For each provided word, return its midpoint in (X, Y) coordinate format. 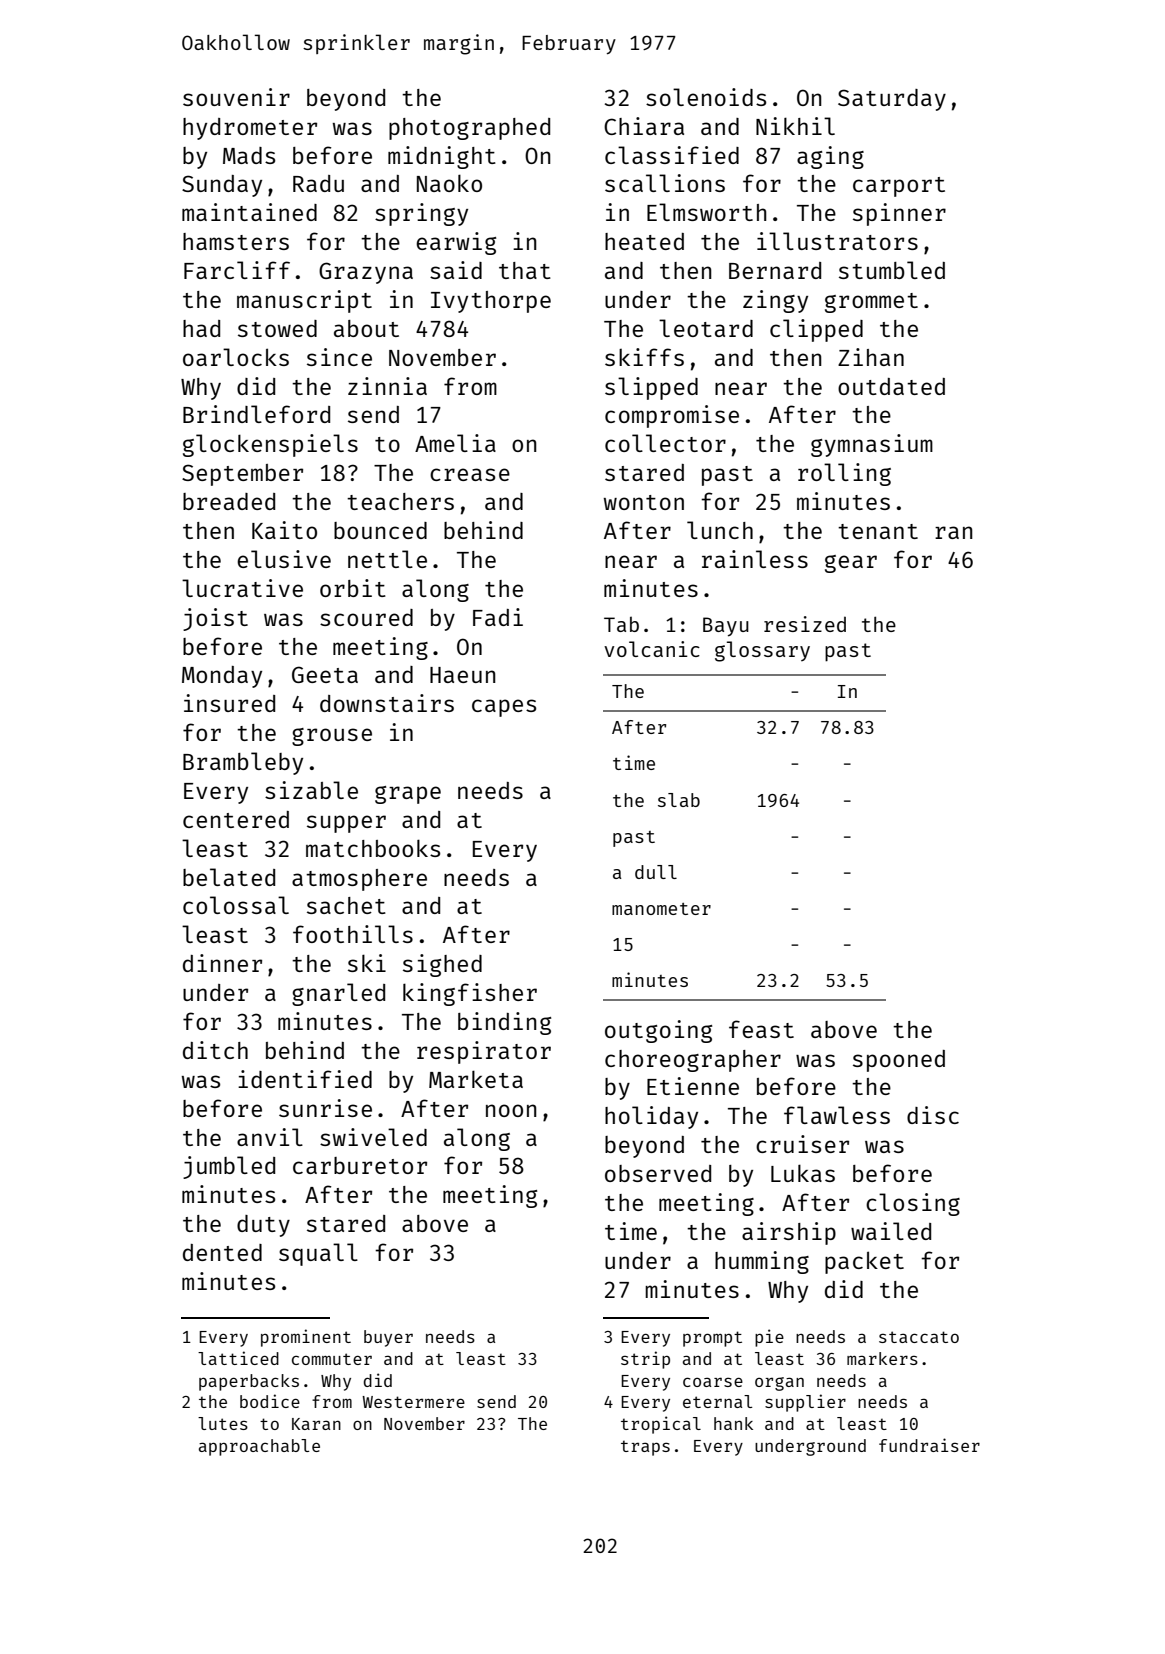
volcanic (652, 649)
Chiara (644, 126)
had (201, 328)
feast (761, 1029)
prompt (712, 1339)
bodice (270, 1401)
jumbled (229, 1167)
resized (805, 624)
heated (644, 241)
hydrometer (250, 129)
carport (899, 187)
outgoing (658, 1031)
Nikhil (795, 126)
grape (408, 795)
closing (913, 1204)
